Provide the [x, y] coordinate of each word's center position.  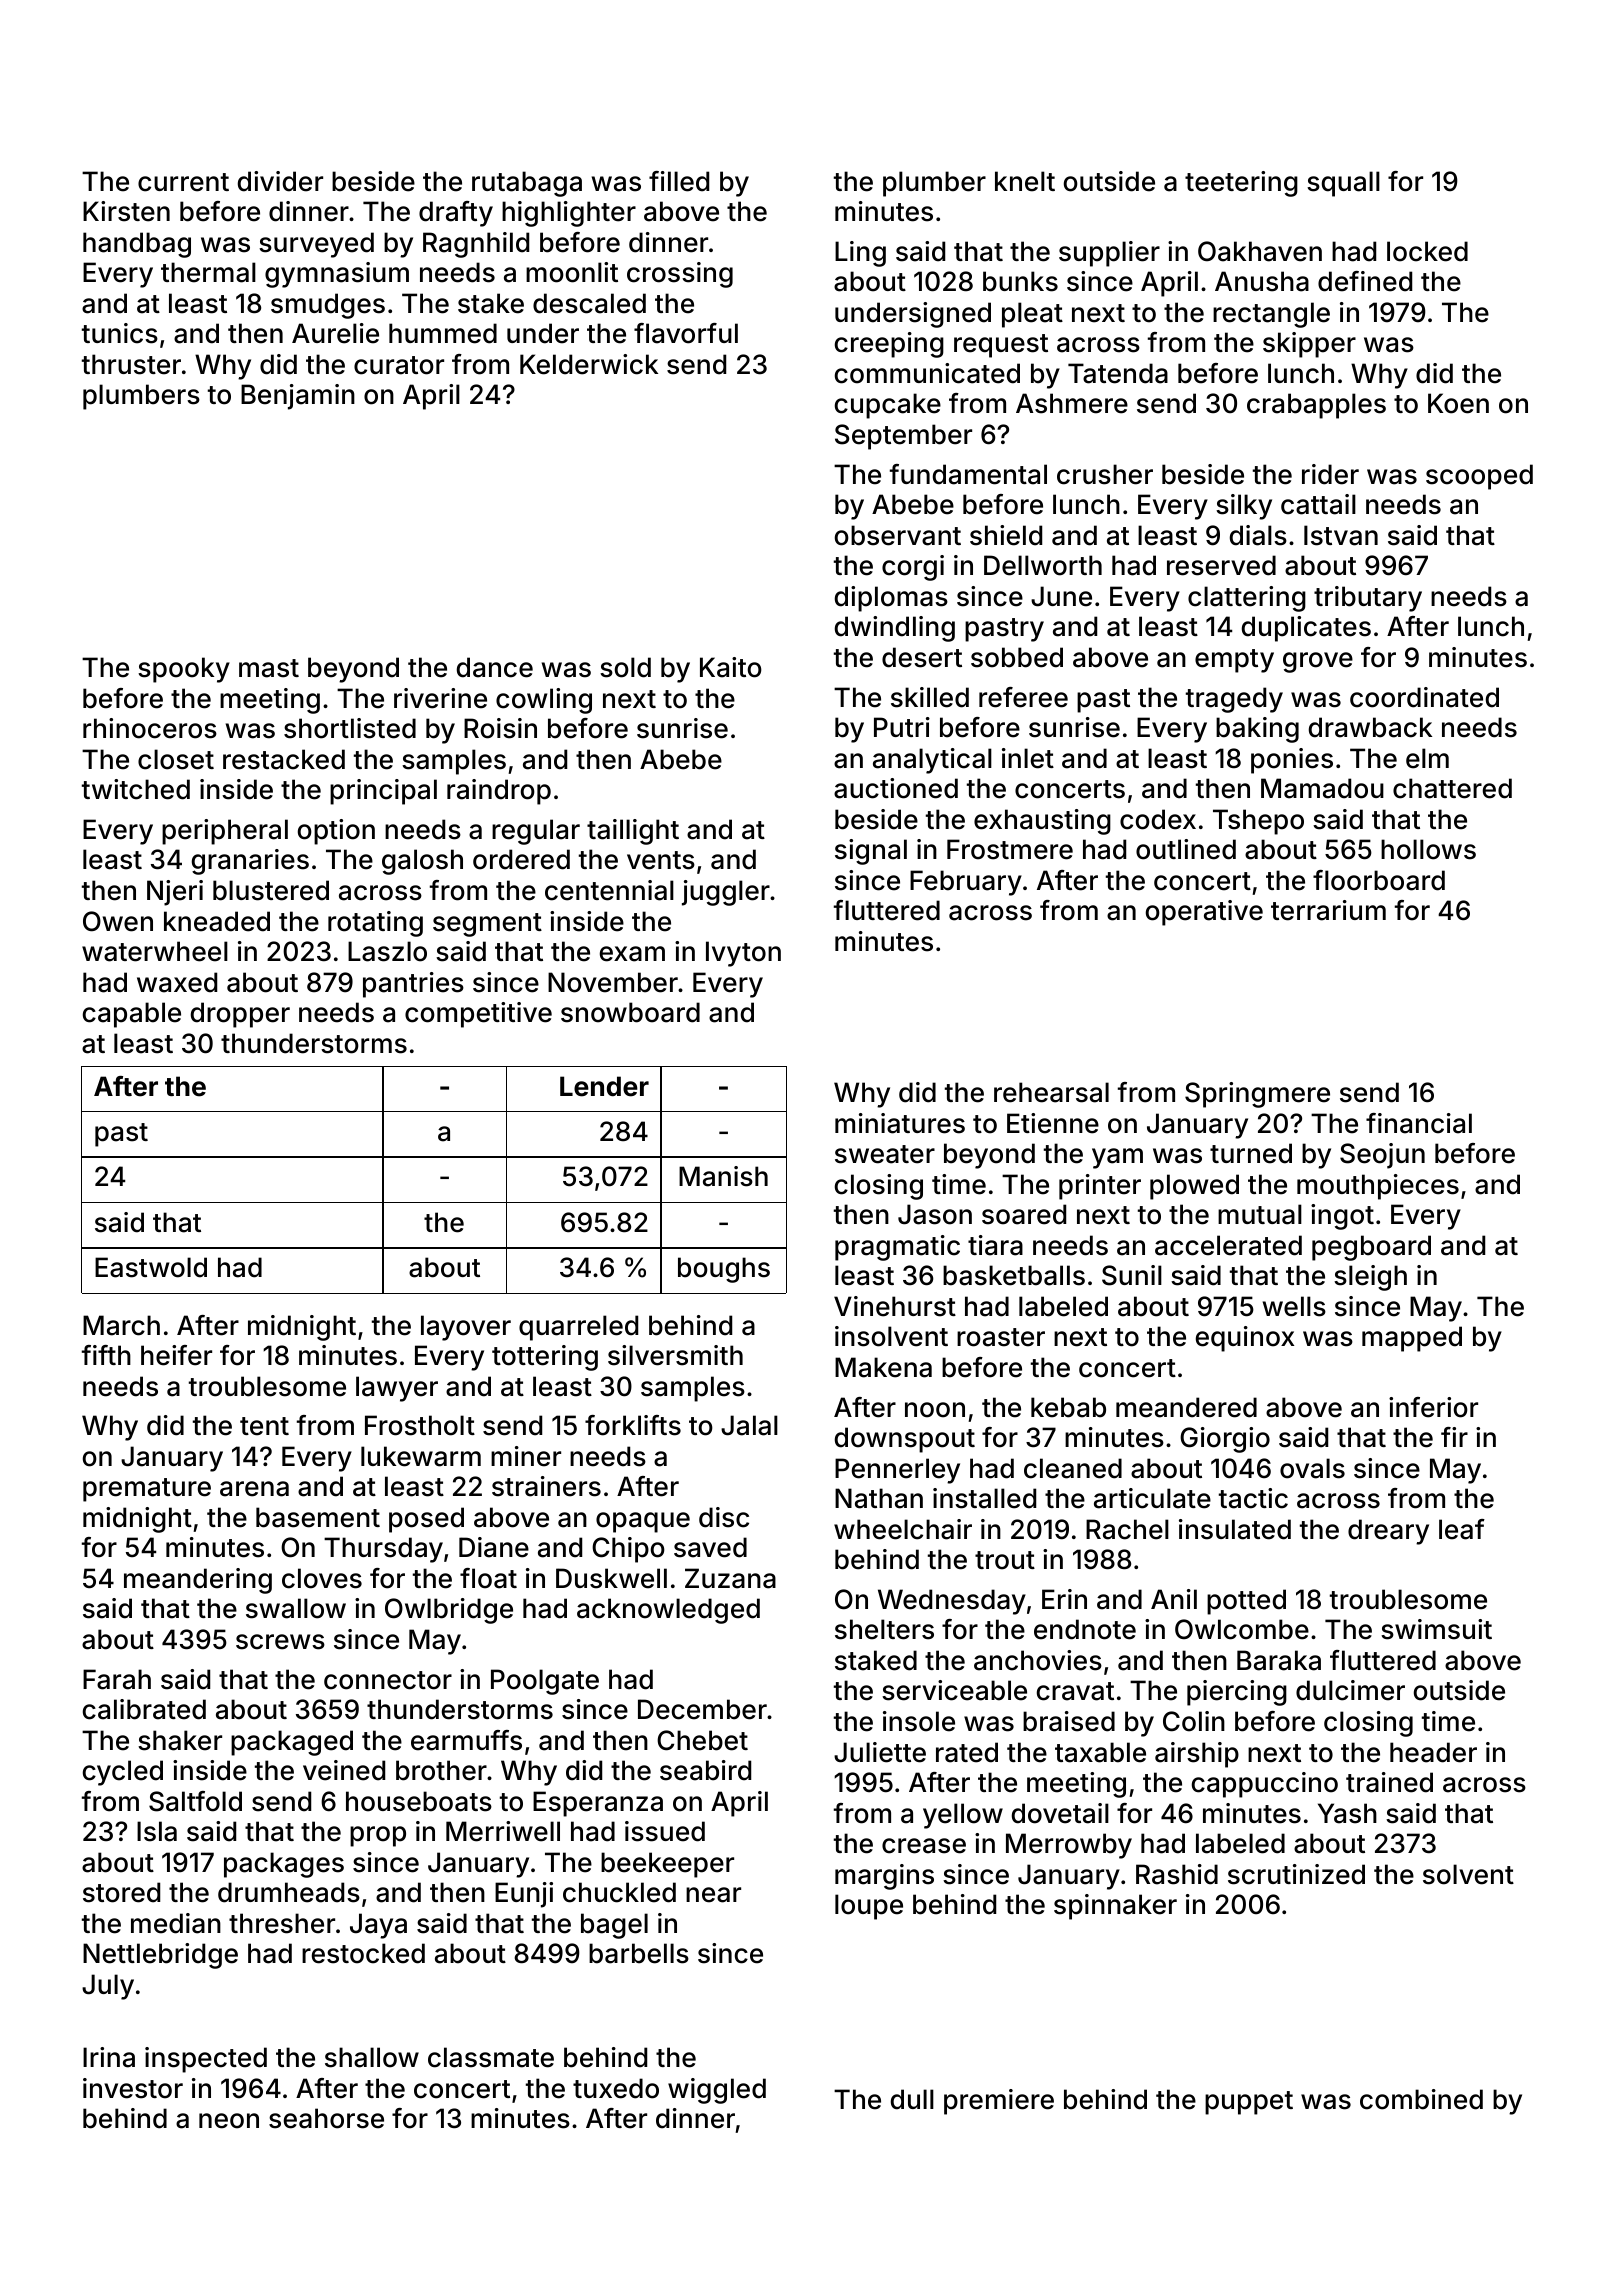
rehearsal [1051, 1092]
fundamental [968, 474]
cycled [123, 1773]
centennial [609, 890]
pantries [413, 985]
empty [1234, 661]
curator [399, 365]
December [702, 1709]
